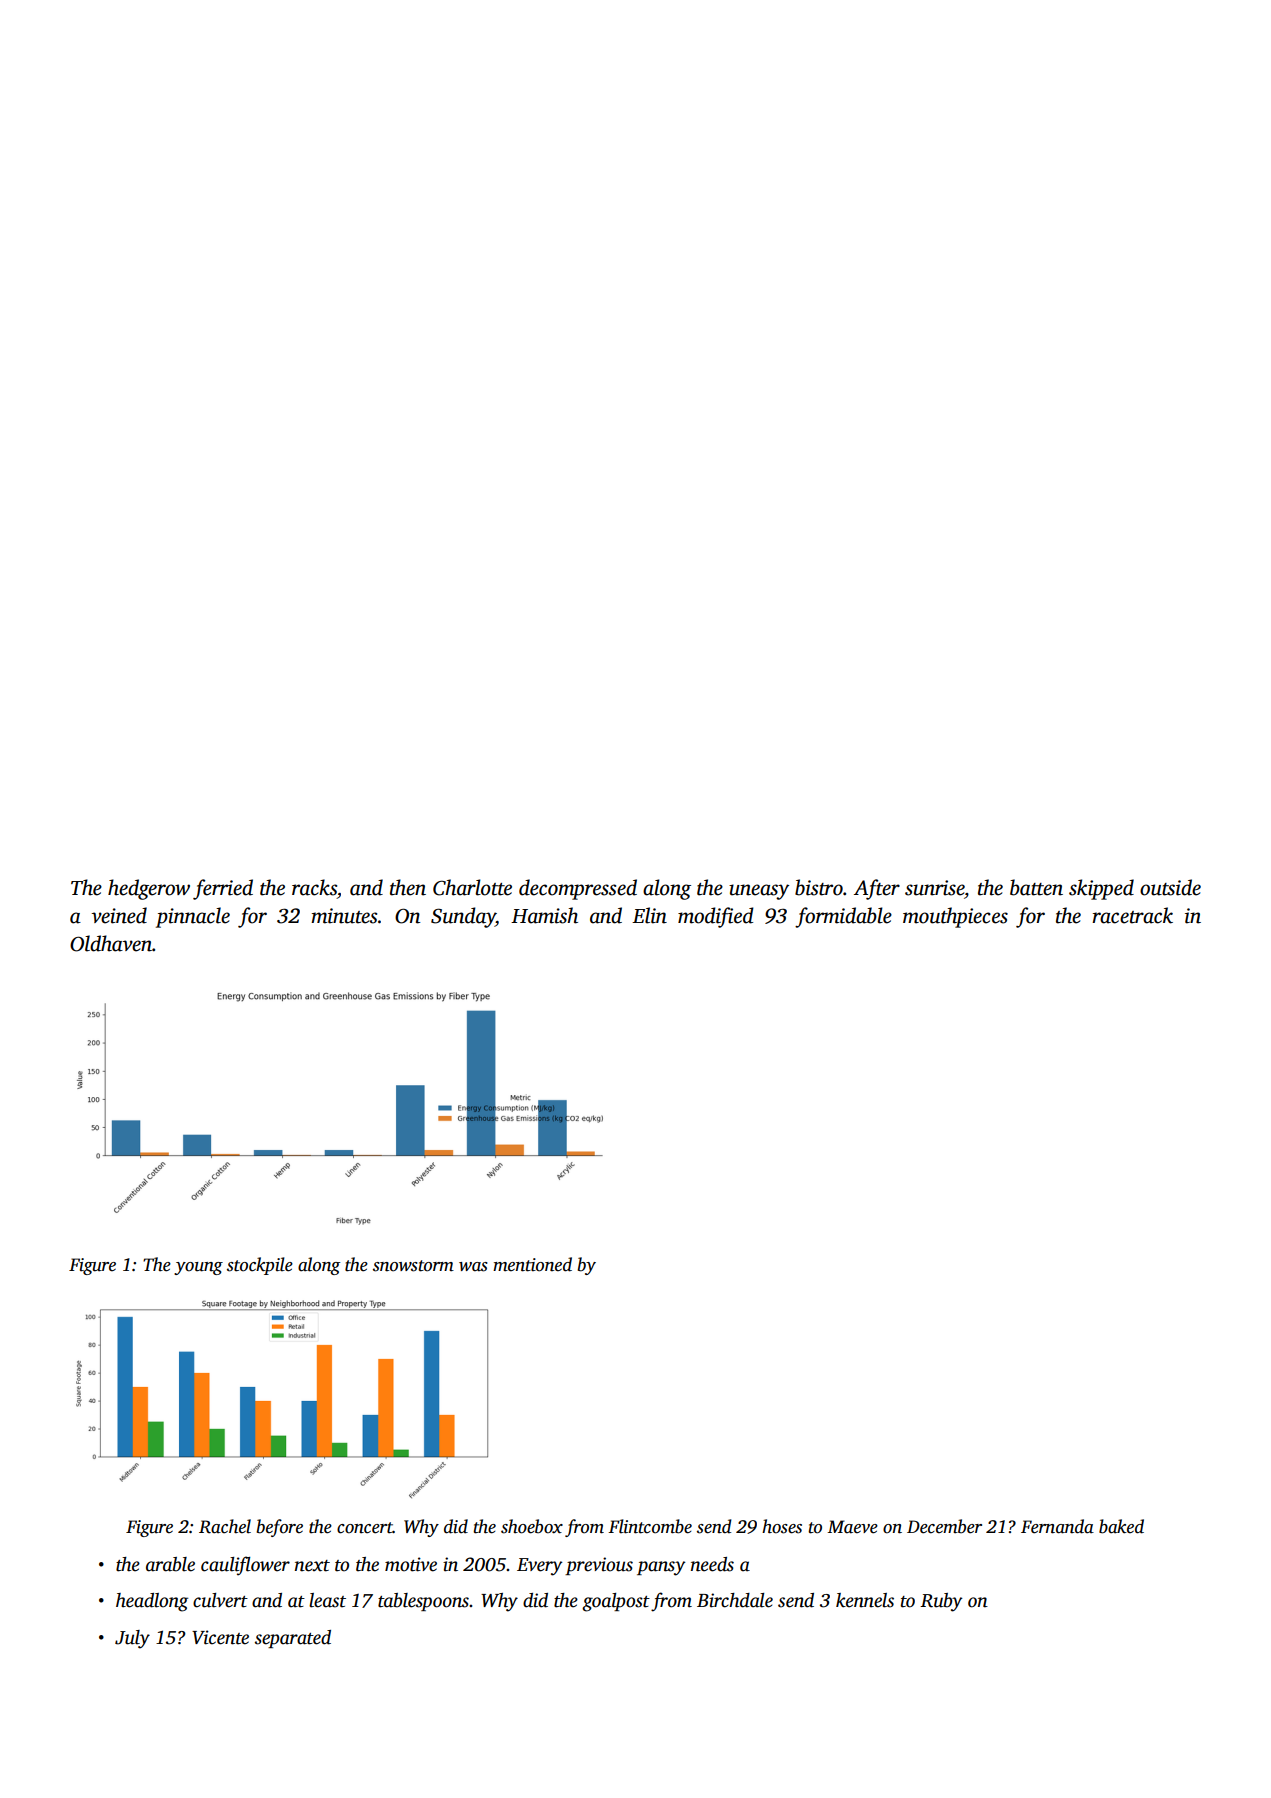  What do you see at coordinates (1057, 1526) in the screenshot?
I see `Fernanda` at bounding box center [1057, 1526].
